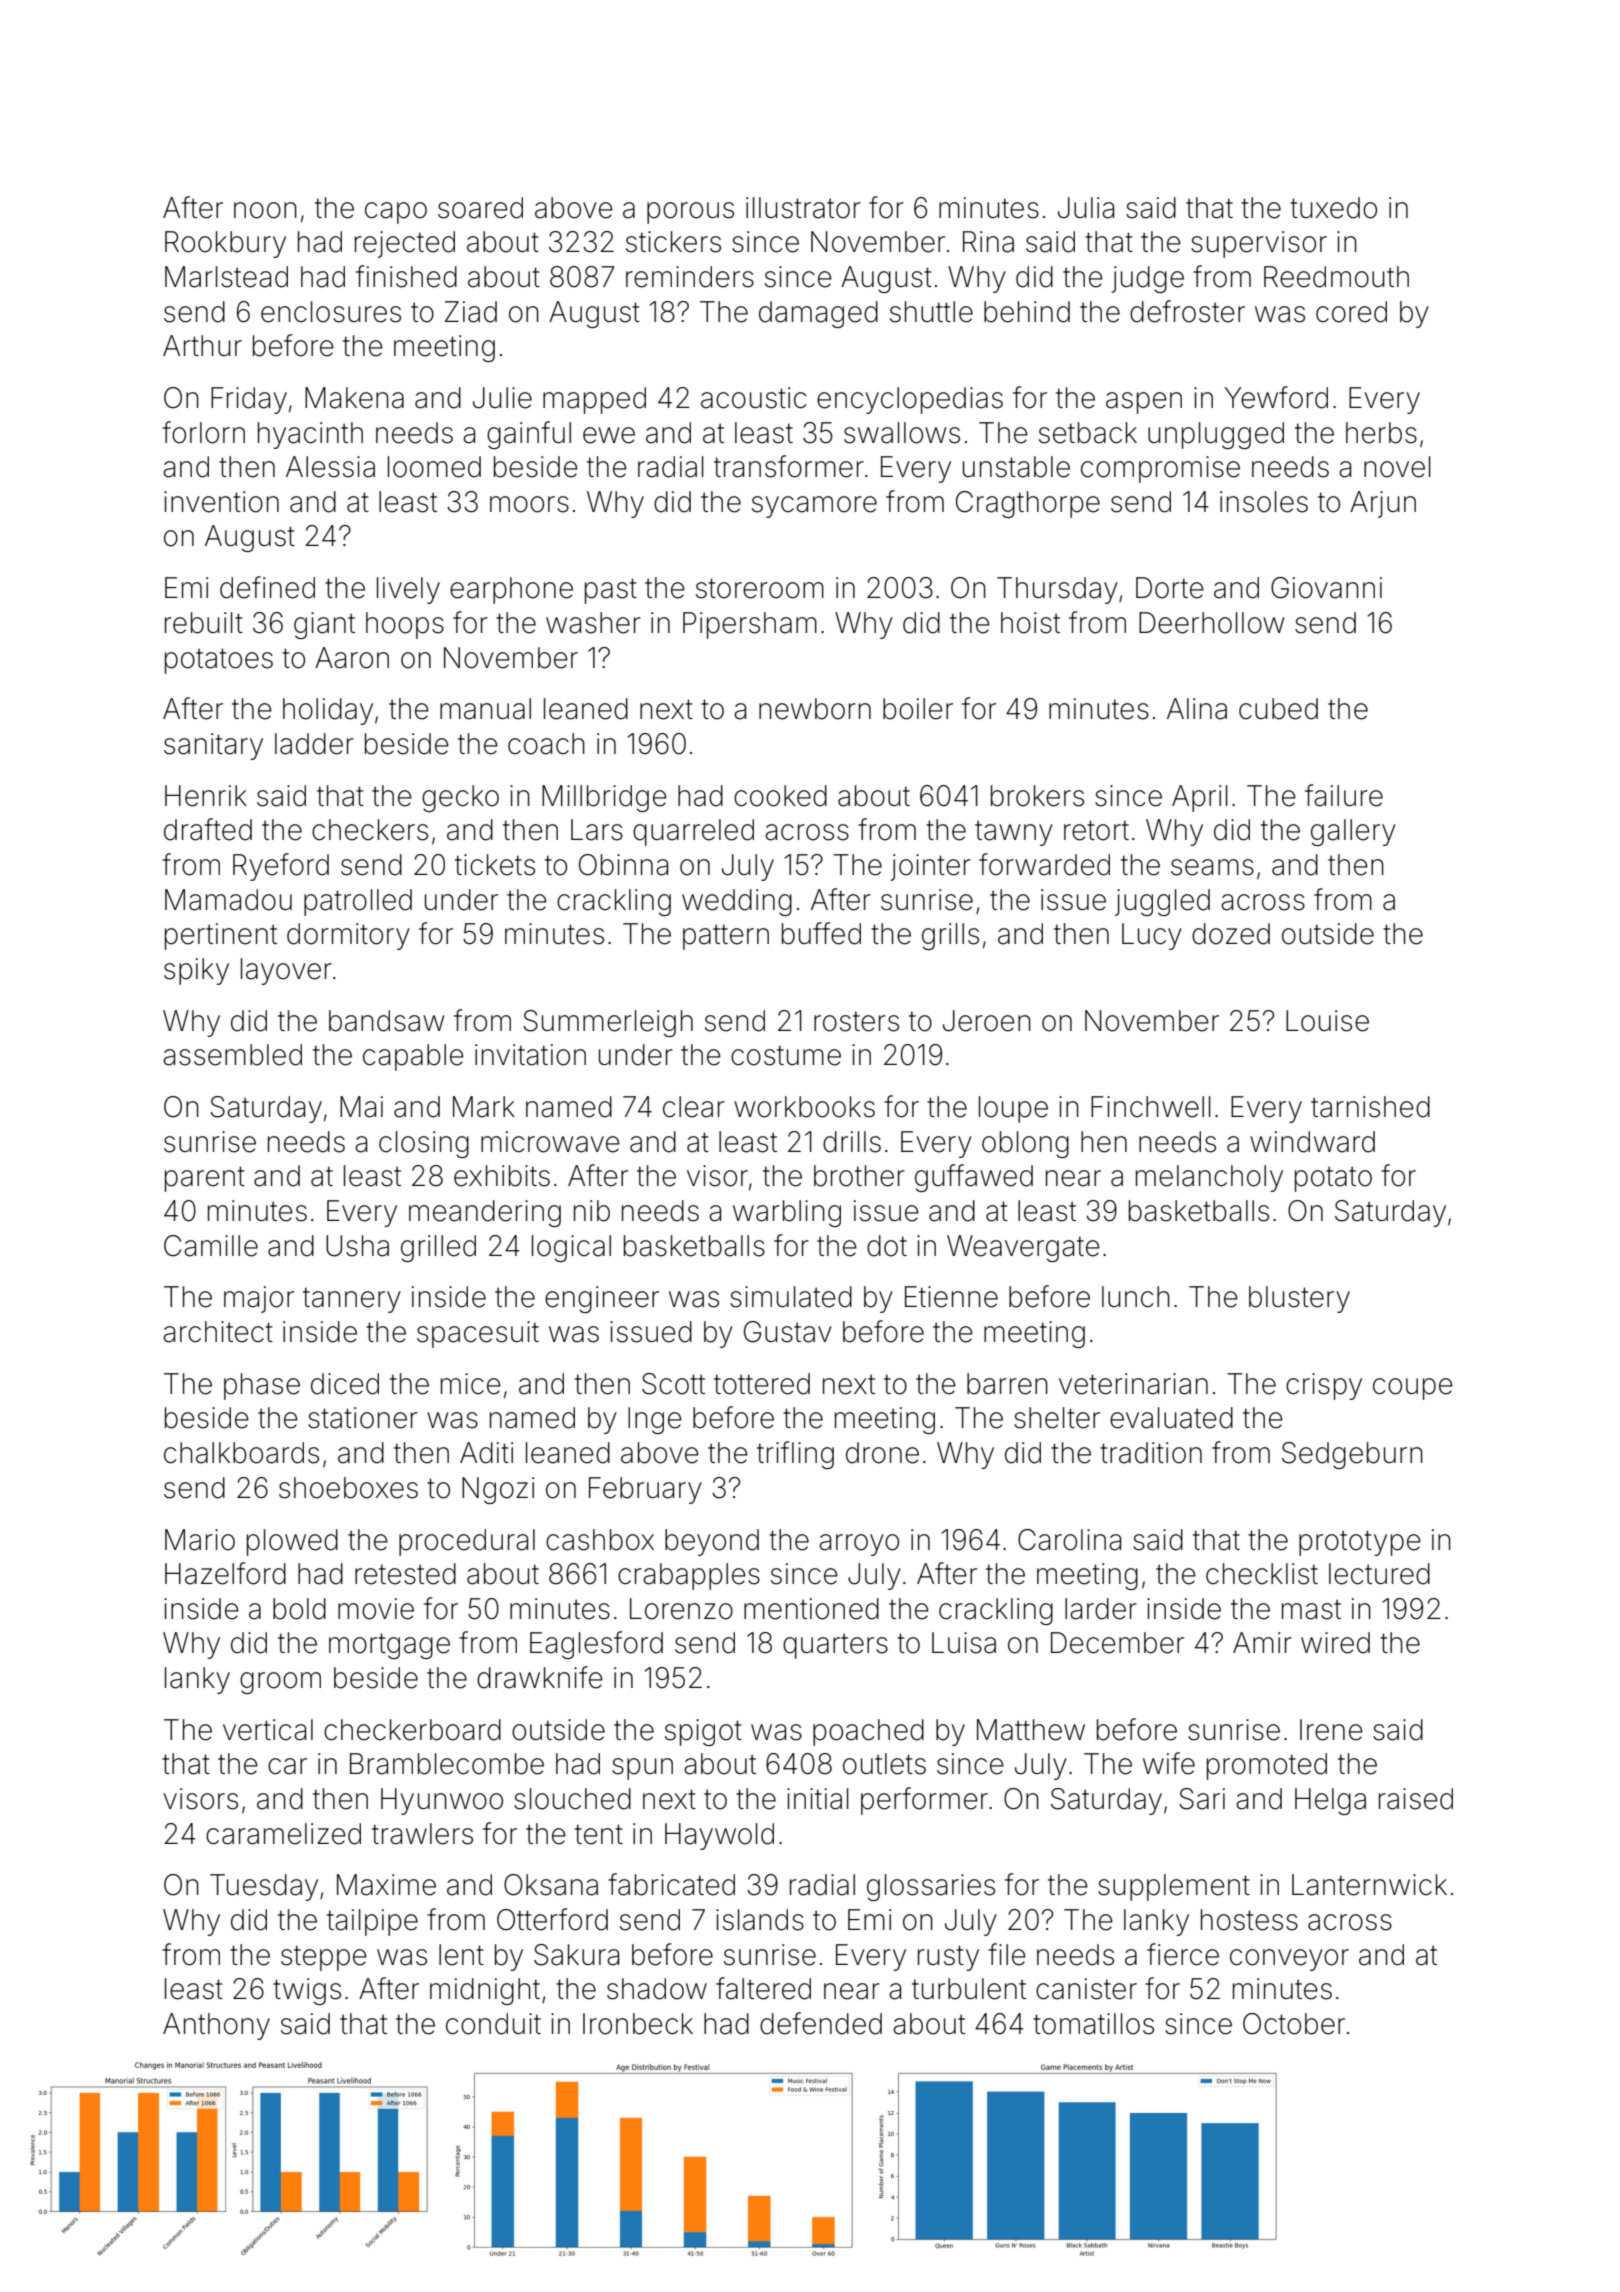 The image size is (1620, 2292). I want to click on shuttle, so click(931, 312).
